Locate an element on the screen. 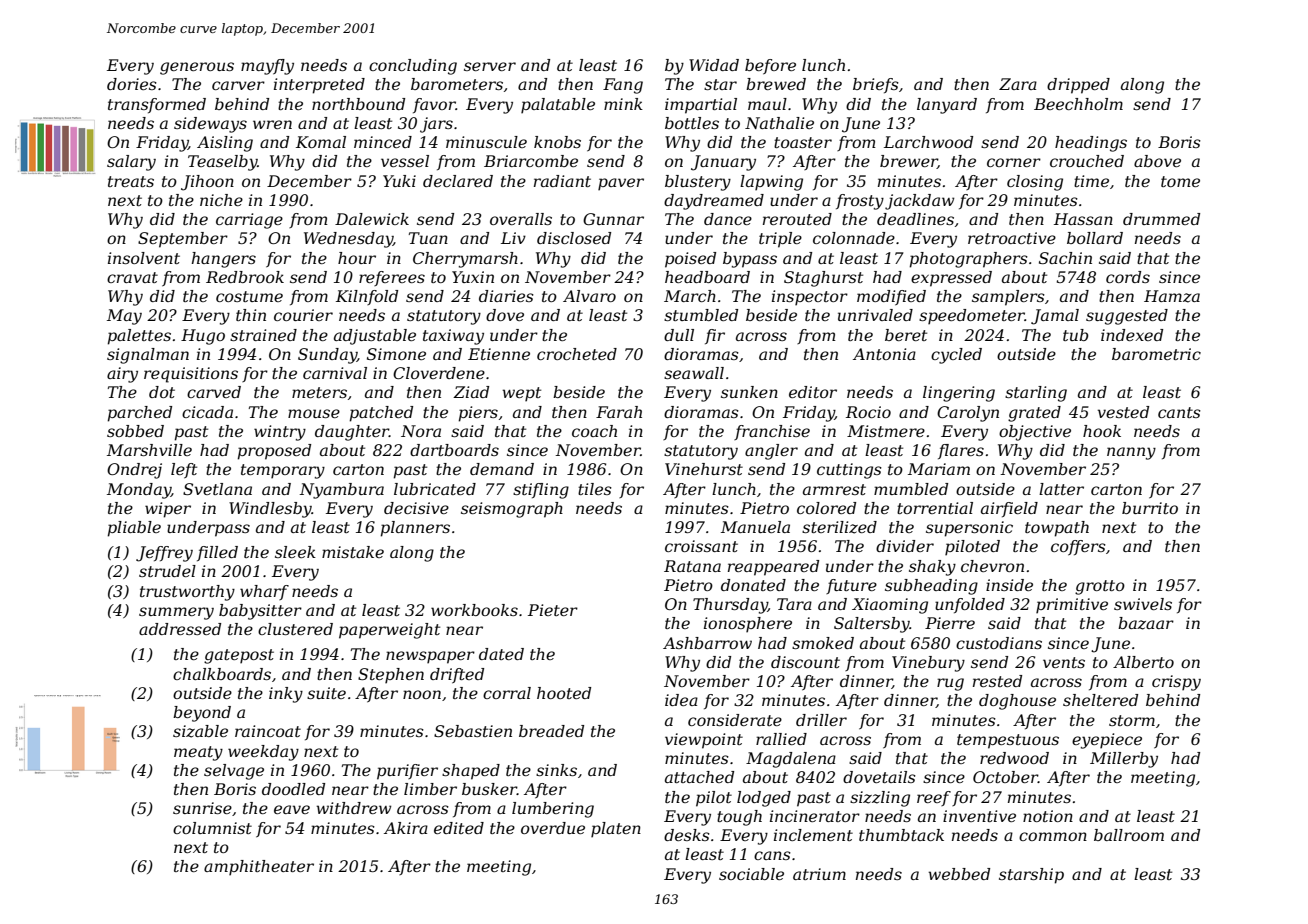 The height and width of the screenshot is (924, 1308). paver is located at coordinates (621, 184).
